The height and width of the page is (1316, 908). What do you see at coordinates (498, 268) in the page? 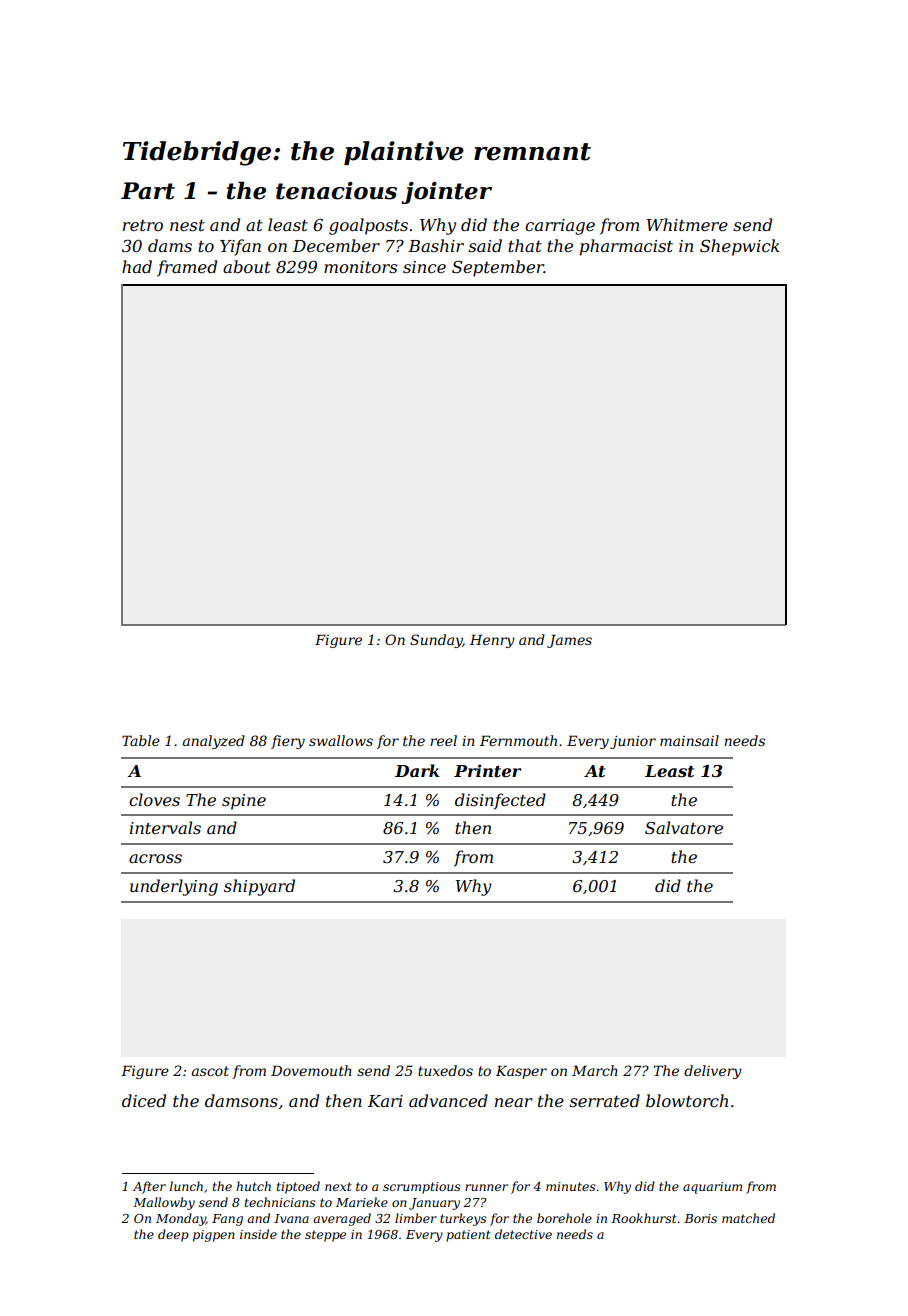
I see `September` at bounding box center [498, 268].
